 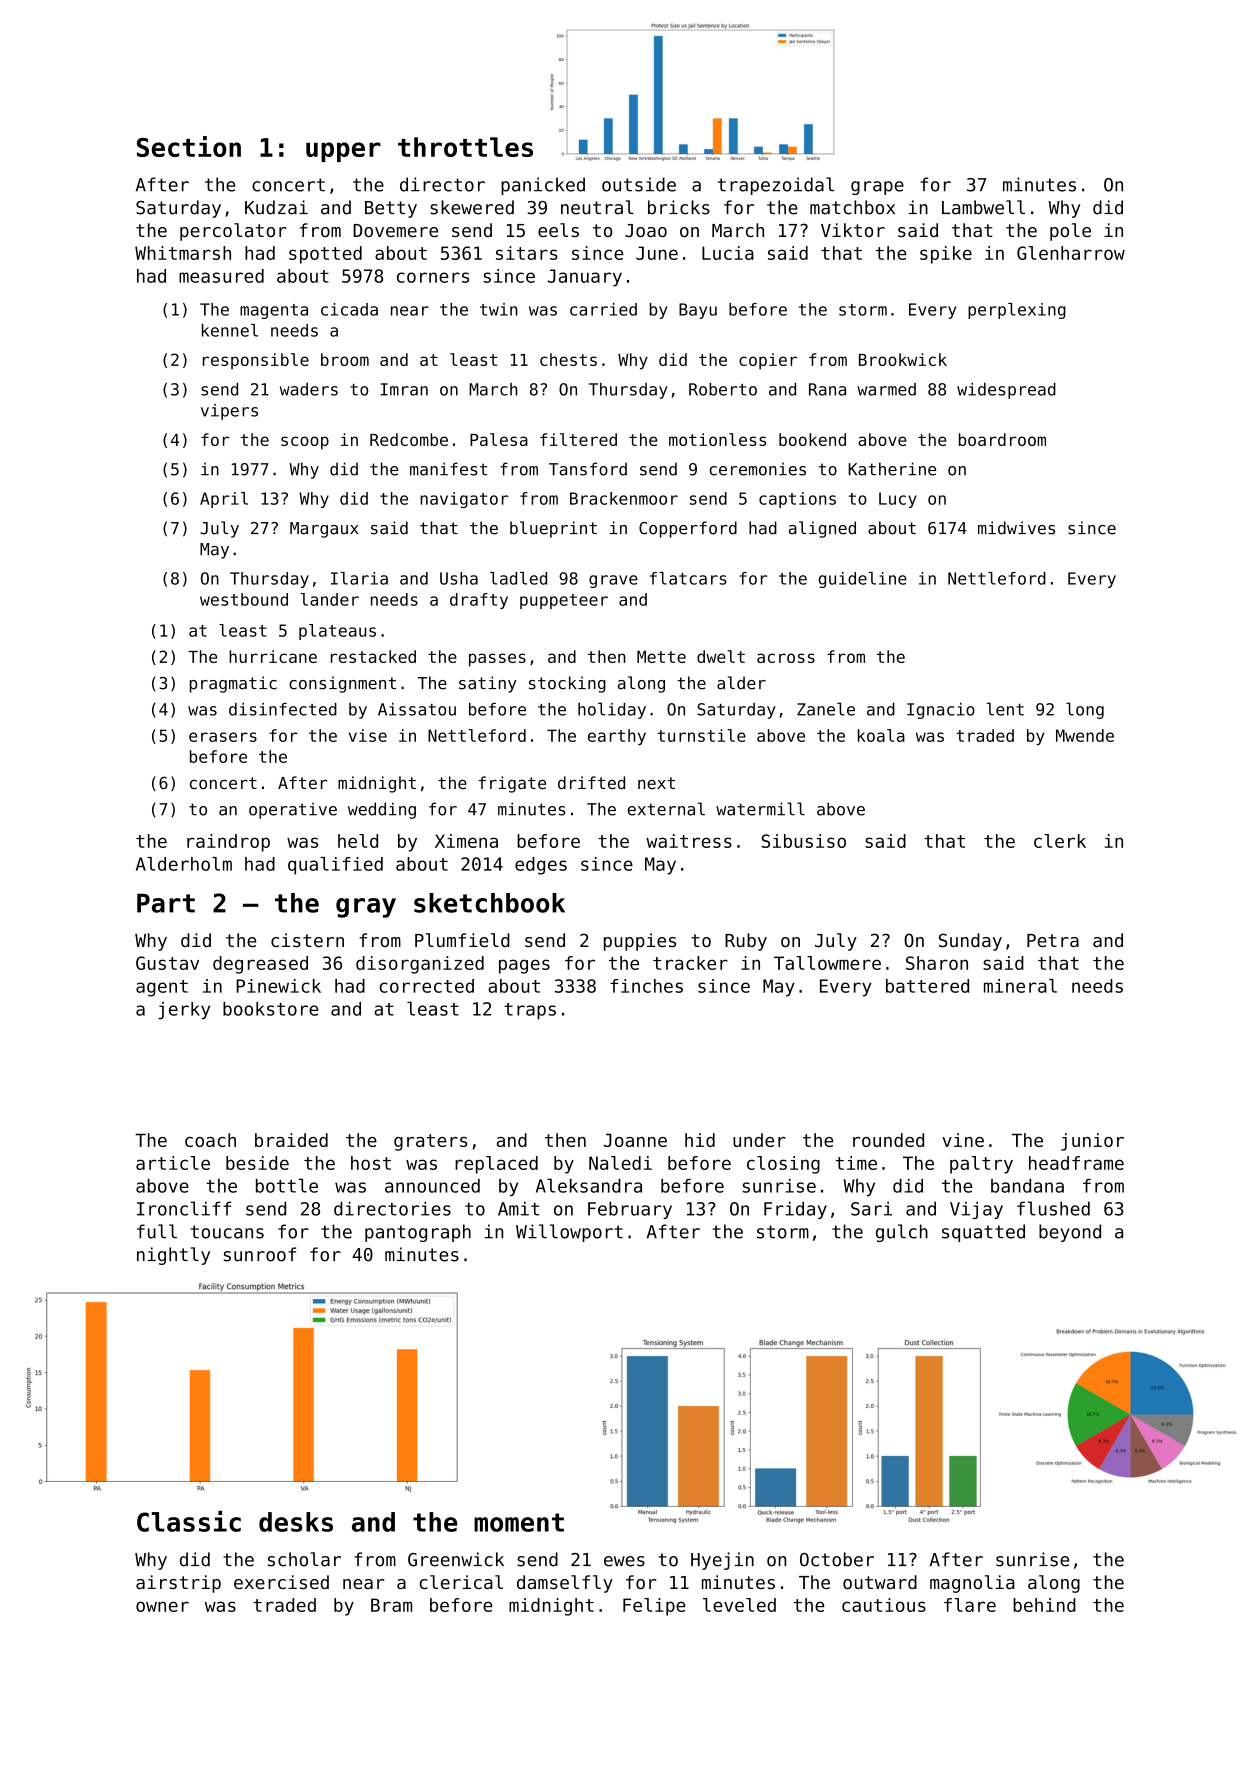 What do you see at coordinates (233, 232) in the page?
I see `percolator` at bounding box center [233, 232].
